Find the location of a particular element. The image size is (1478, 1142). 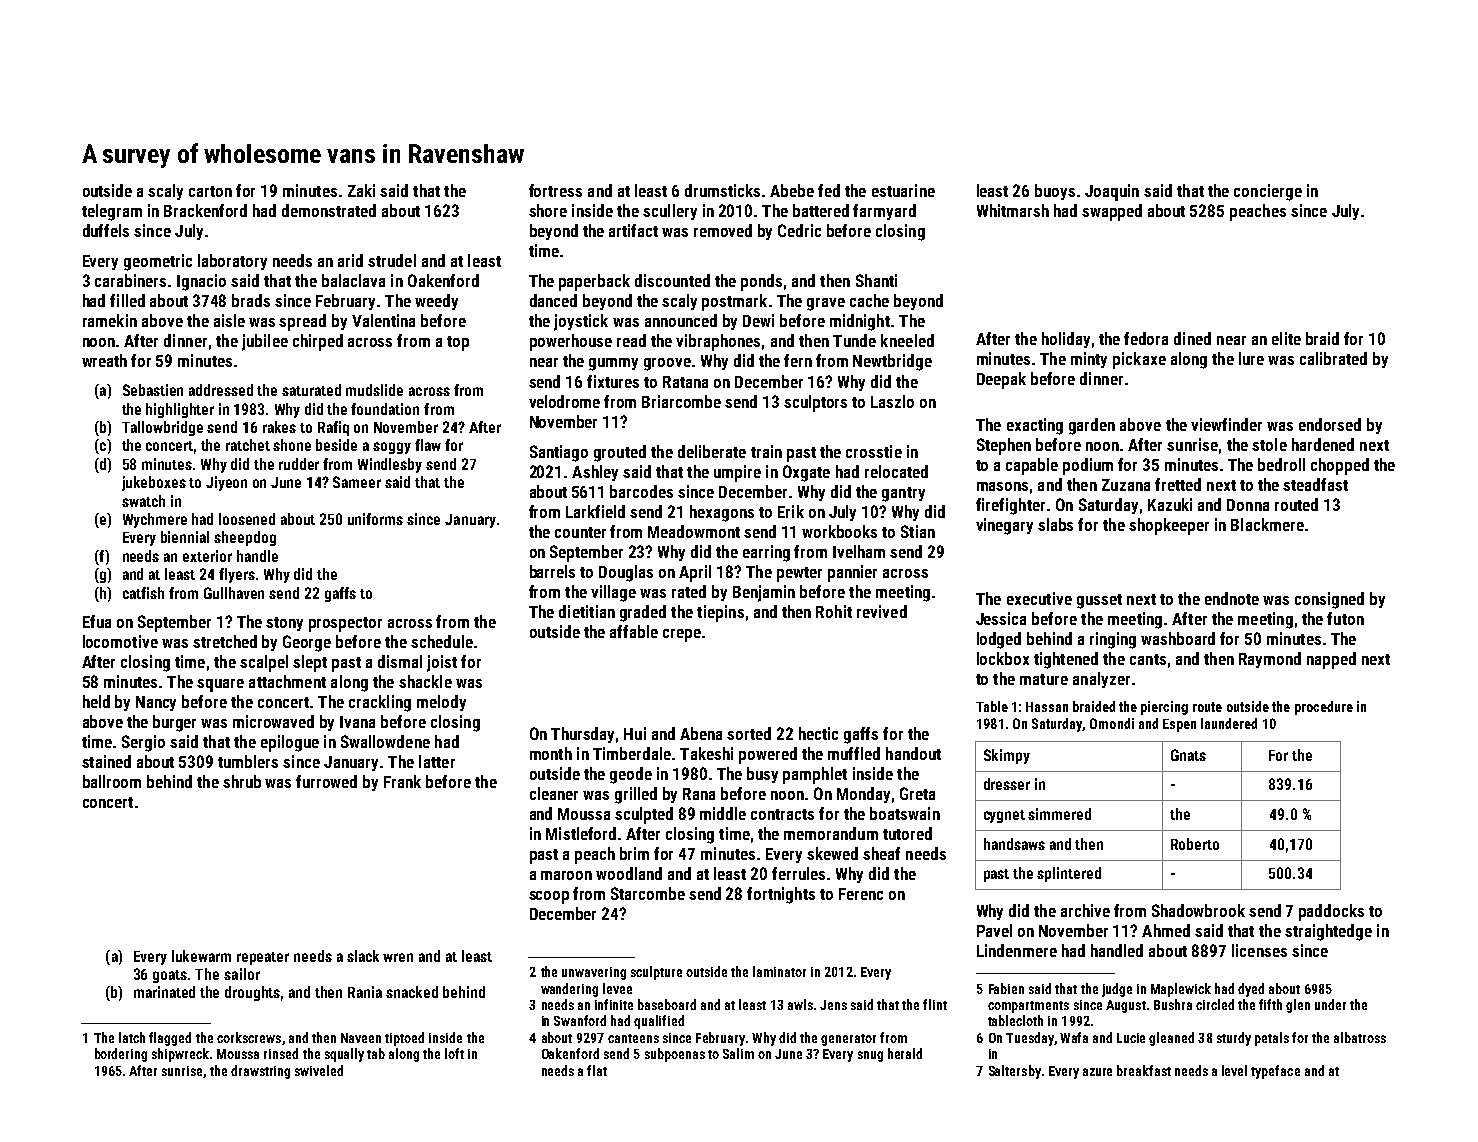

concierge is located at coordinates (1268, 192).
